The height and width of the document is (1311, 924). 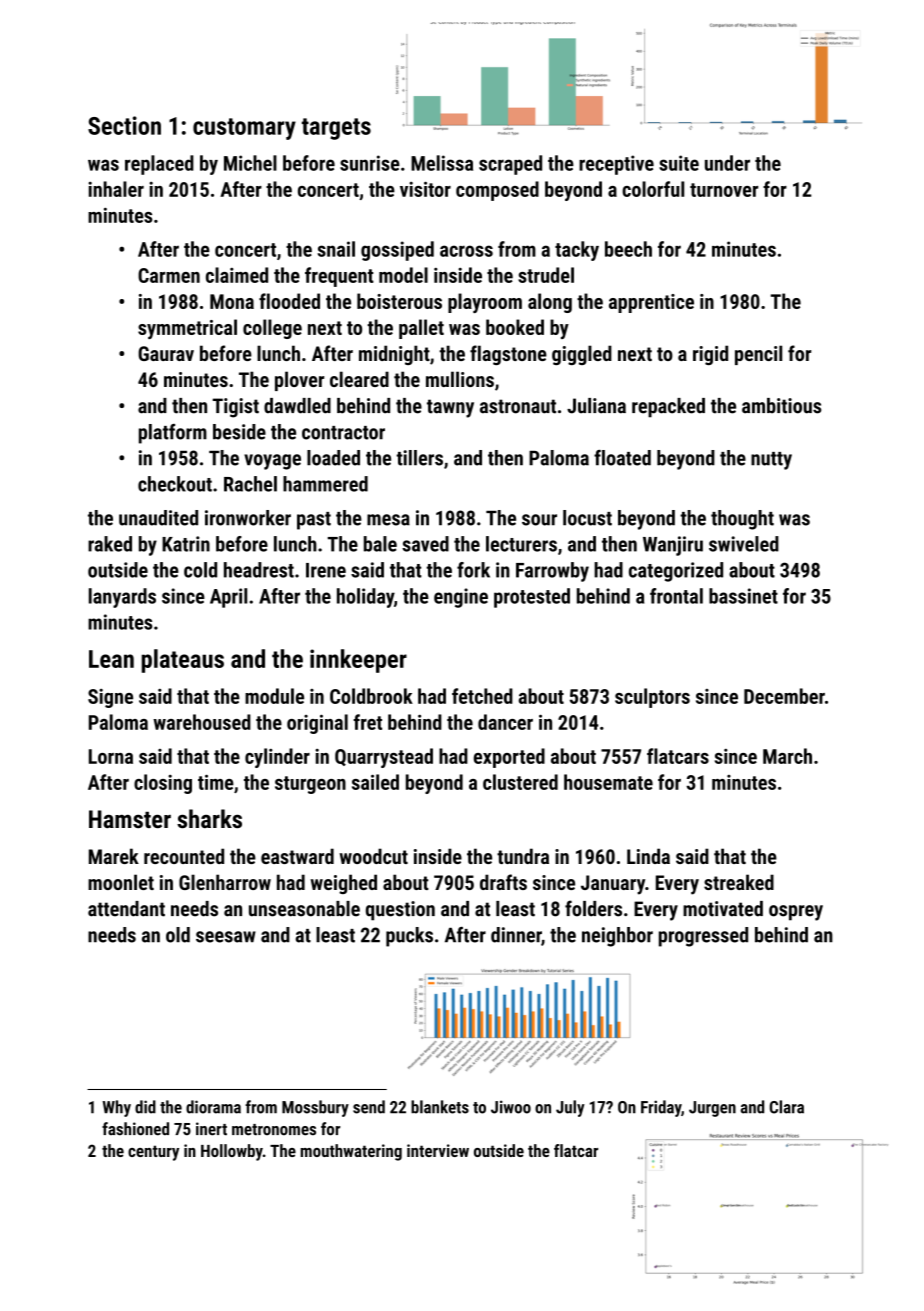 What do you see at coordinates (173, 434) in the document?
I see `platform` at bounding box center [173, 434].
